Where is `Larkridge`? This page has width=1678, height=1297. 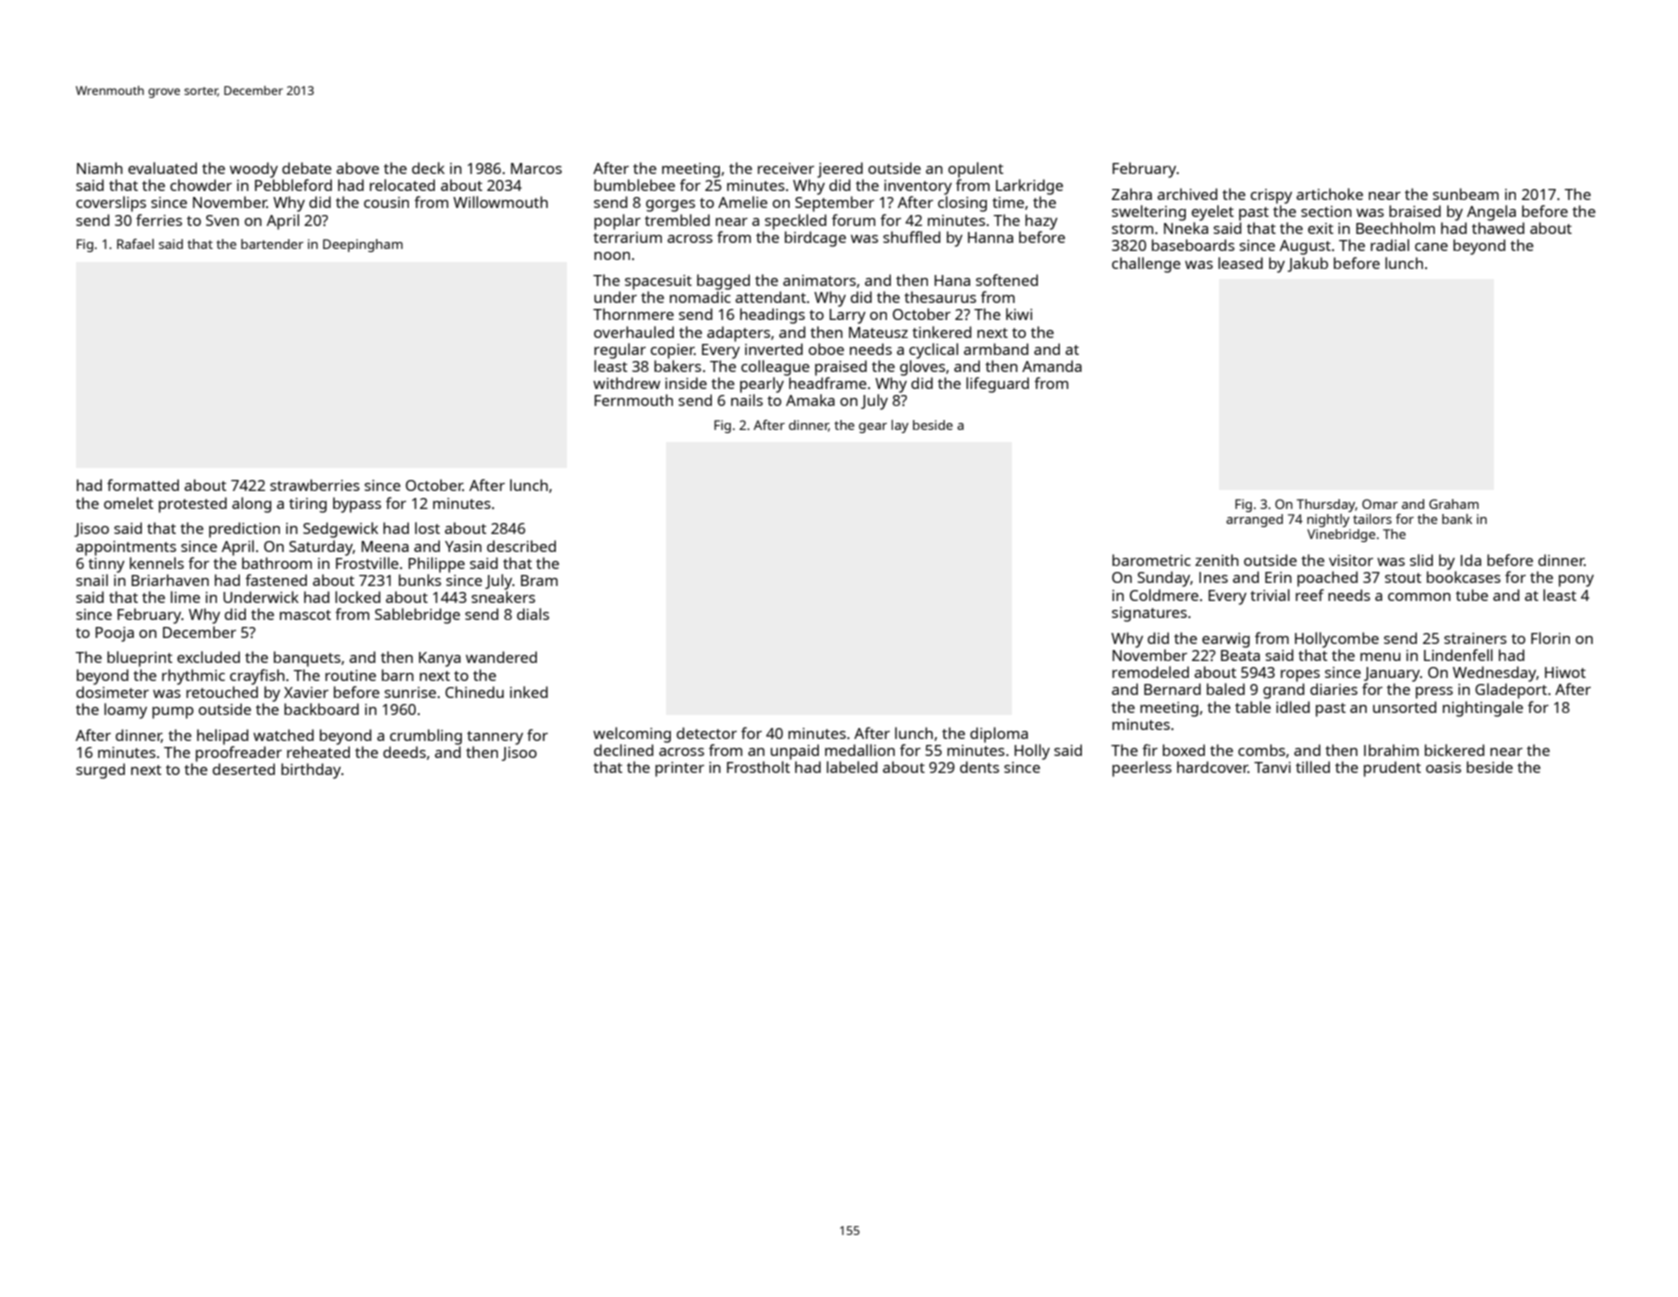 Larkridge is located at coordinates (1029, 187).
